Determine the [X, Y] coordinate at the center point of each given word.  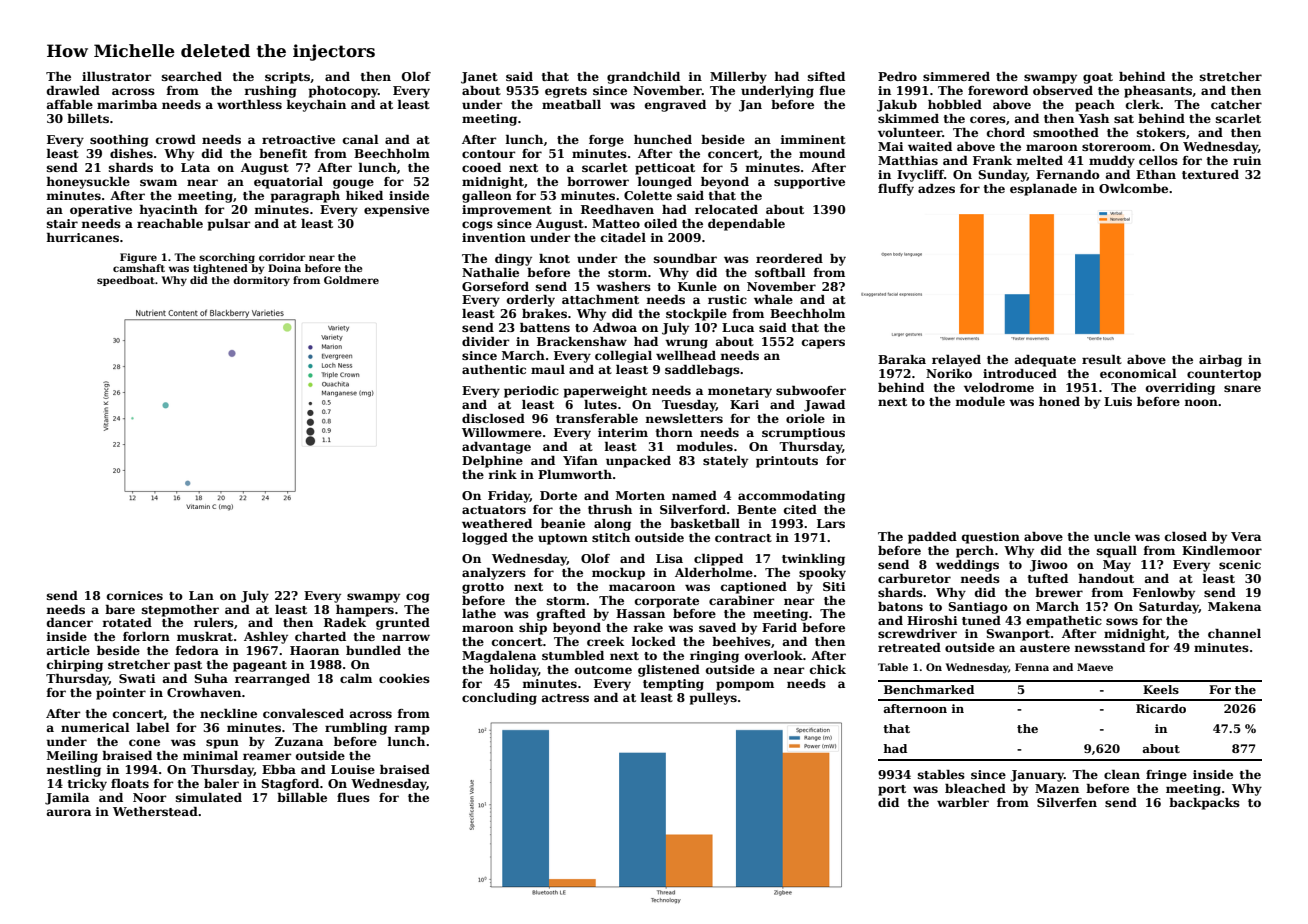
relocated [726, 209]
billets [88, 118]
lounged [664, 183]
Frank [992, 160]
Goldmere [351, 280]
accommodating [791, 497]
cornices [135, 595]
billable [302, 797]
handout [1106, 578]
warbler [963, 802]
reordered [789, 258]
